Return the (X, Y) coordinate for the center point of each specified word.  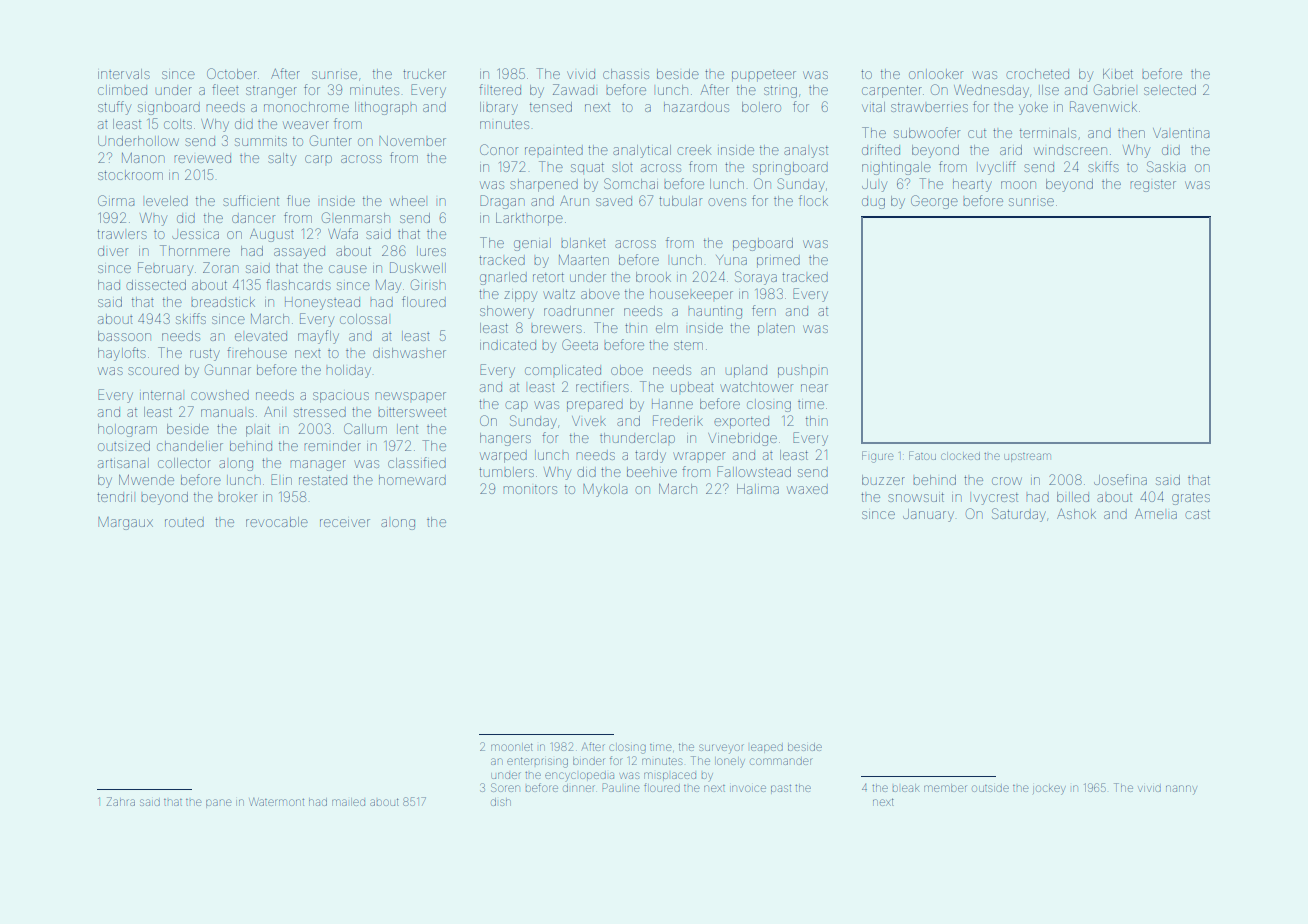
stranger (271, 92)
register (1153, 186)
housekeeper (691, 294)
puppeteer (764, 76)
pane (219, 803)
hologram (127, 430)
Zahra (121, 801)
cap (517, 406)
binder (588, 761)
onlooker (936, 74)
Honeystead (322, 303)
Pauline (621, 787)
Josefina (1120, 479)
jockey (1049, 789)
